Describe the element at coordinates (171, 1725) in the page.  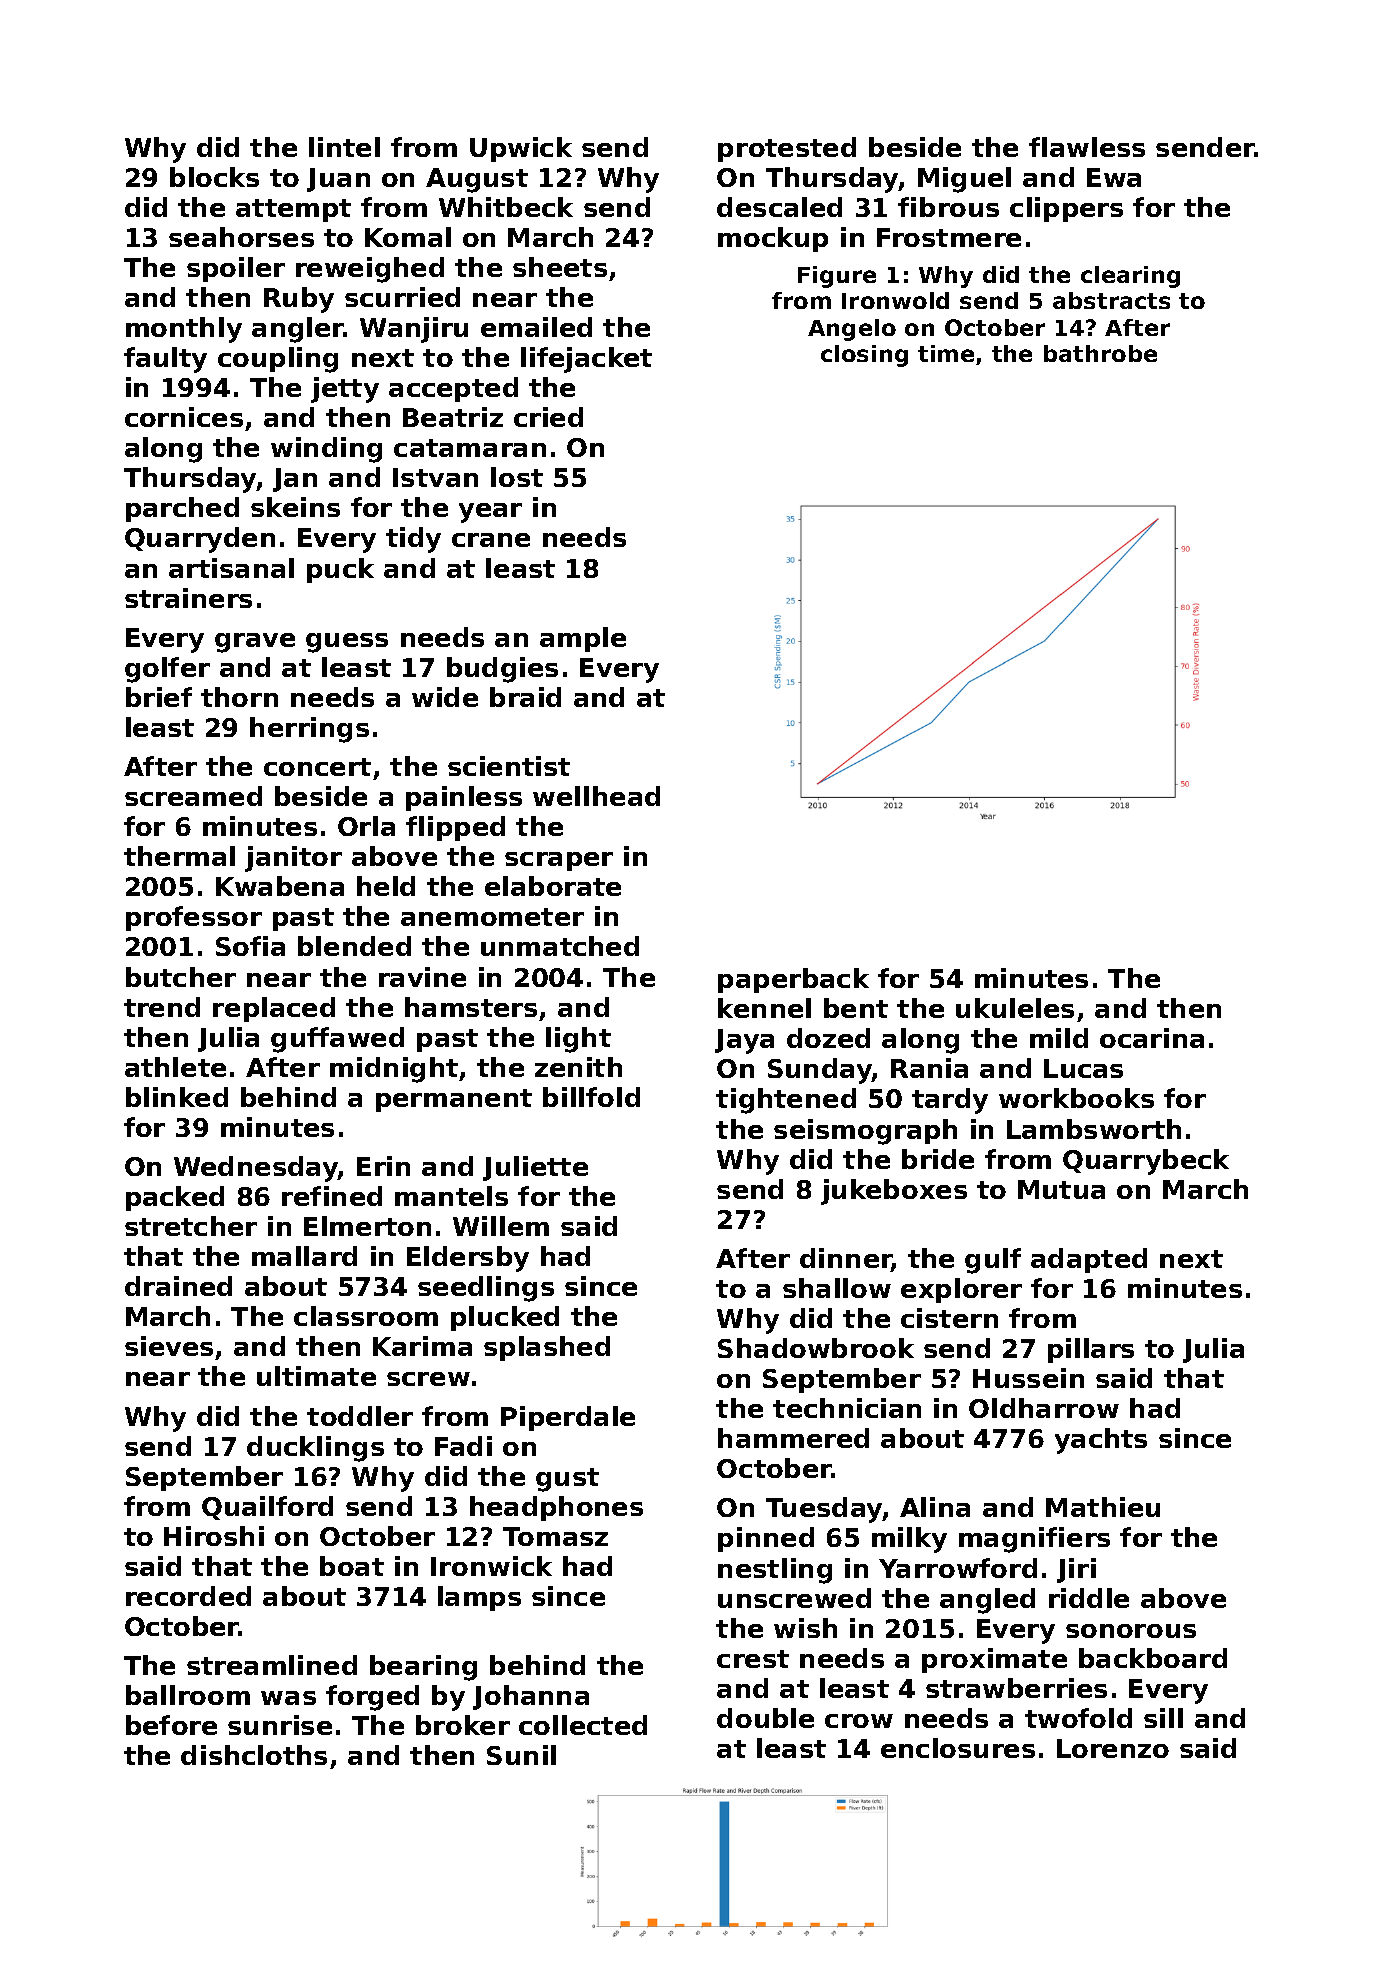
I see `before` at that location.
